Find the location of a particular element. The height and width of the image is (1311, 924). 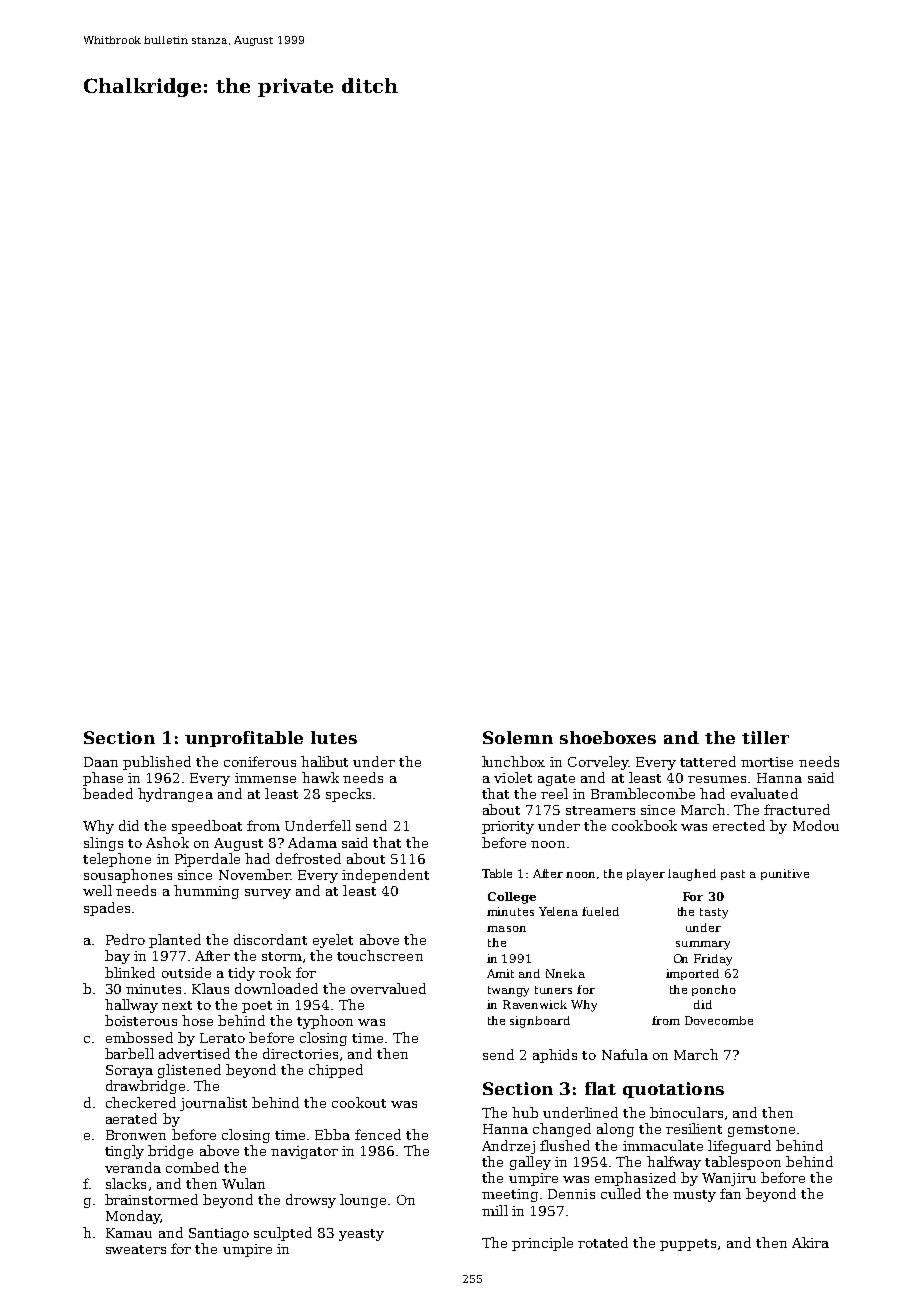

reel is located at coordinates (554, 793).
